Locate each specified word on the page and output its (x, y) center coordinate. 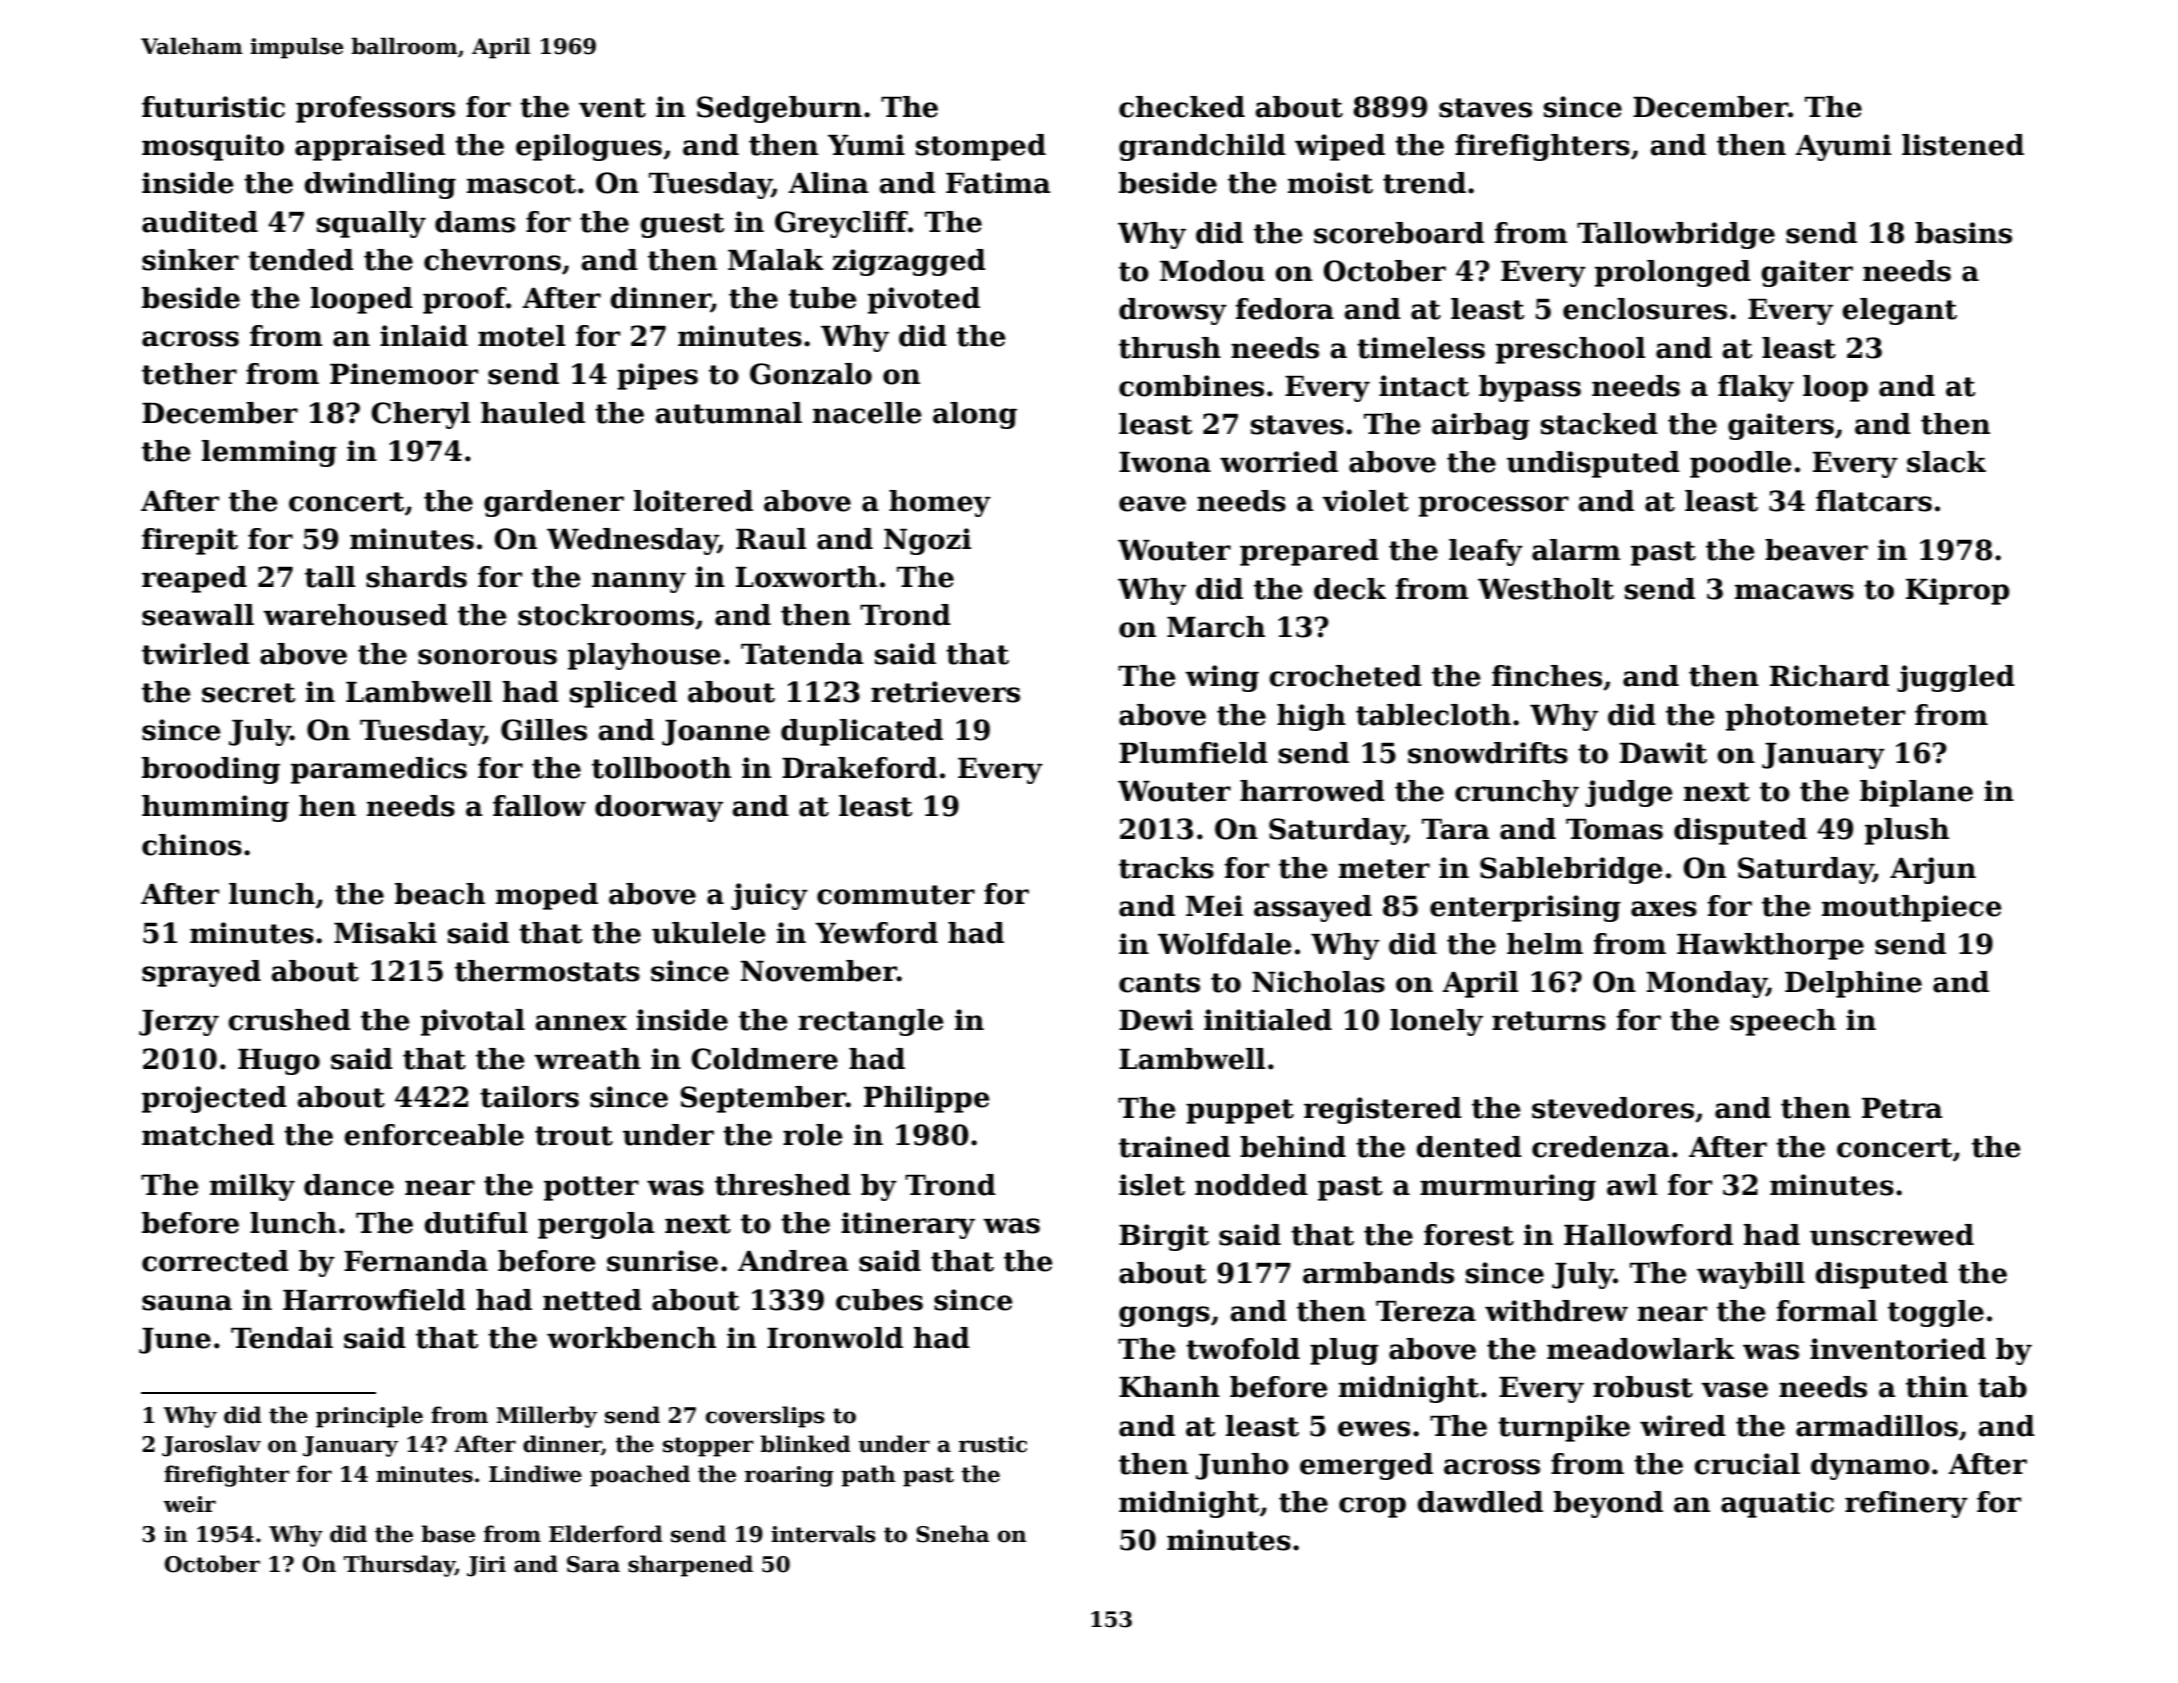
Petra (1902, 1108)
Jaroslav (211, 1446)
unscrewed (1892, 1235)
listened (1963, 145)
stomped (981, 147)
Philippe (927, 1099)
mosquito (213, 147)
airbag (1481, 426)
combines (1191, 386)
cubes (879, 1300)
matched (208, 1135)
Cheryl (420, 415)
